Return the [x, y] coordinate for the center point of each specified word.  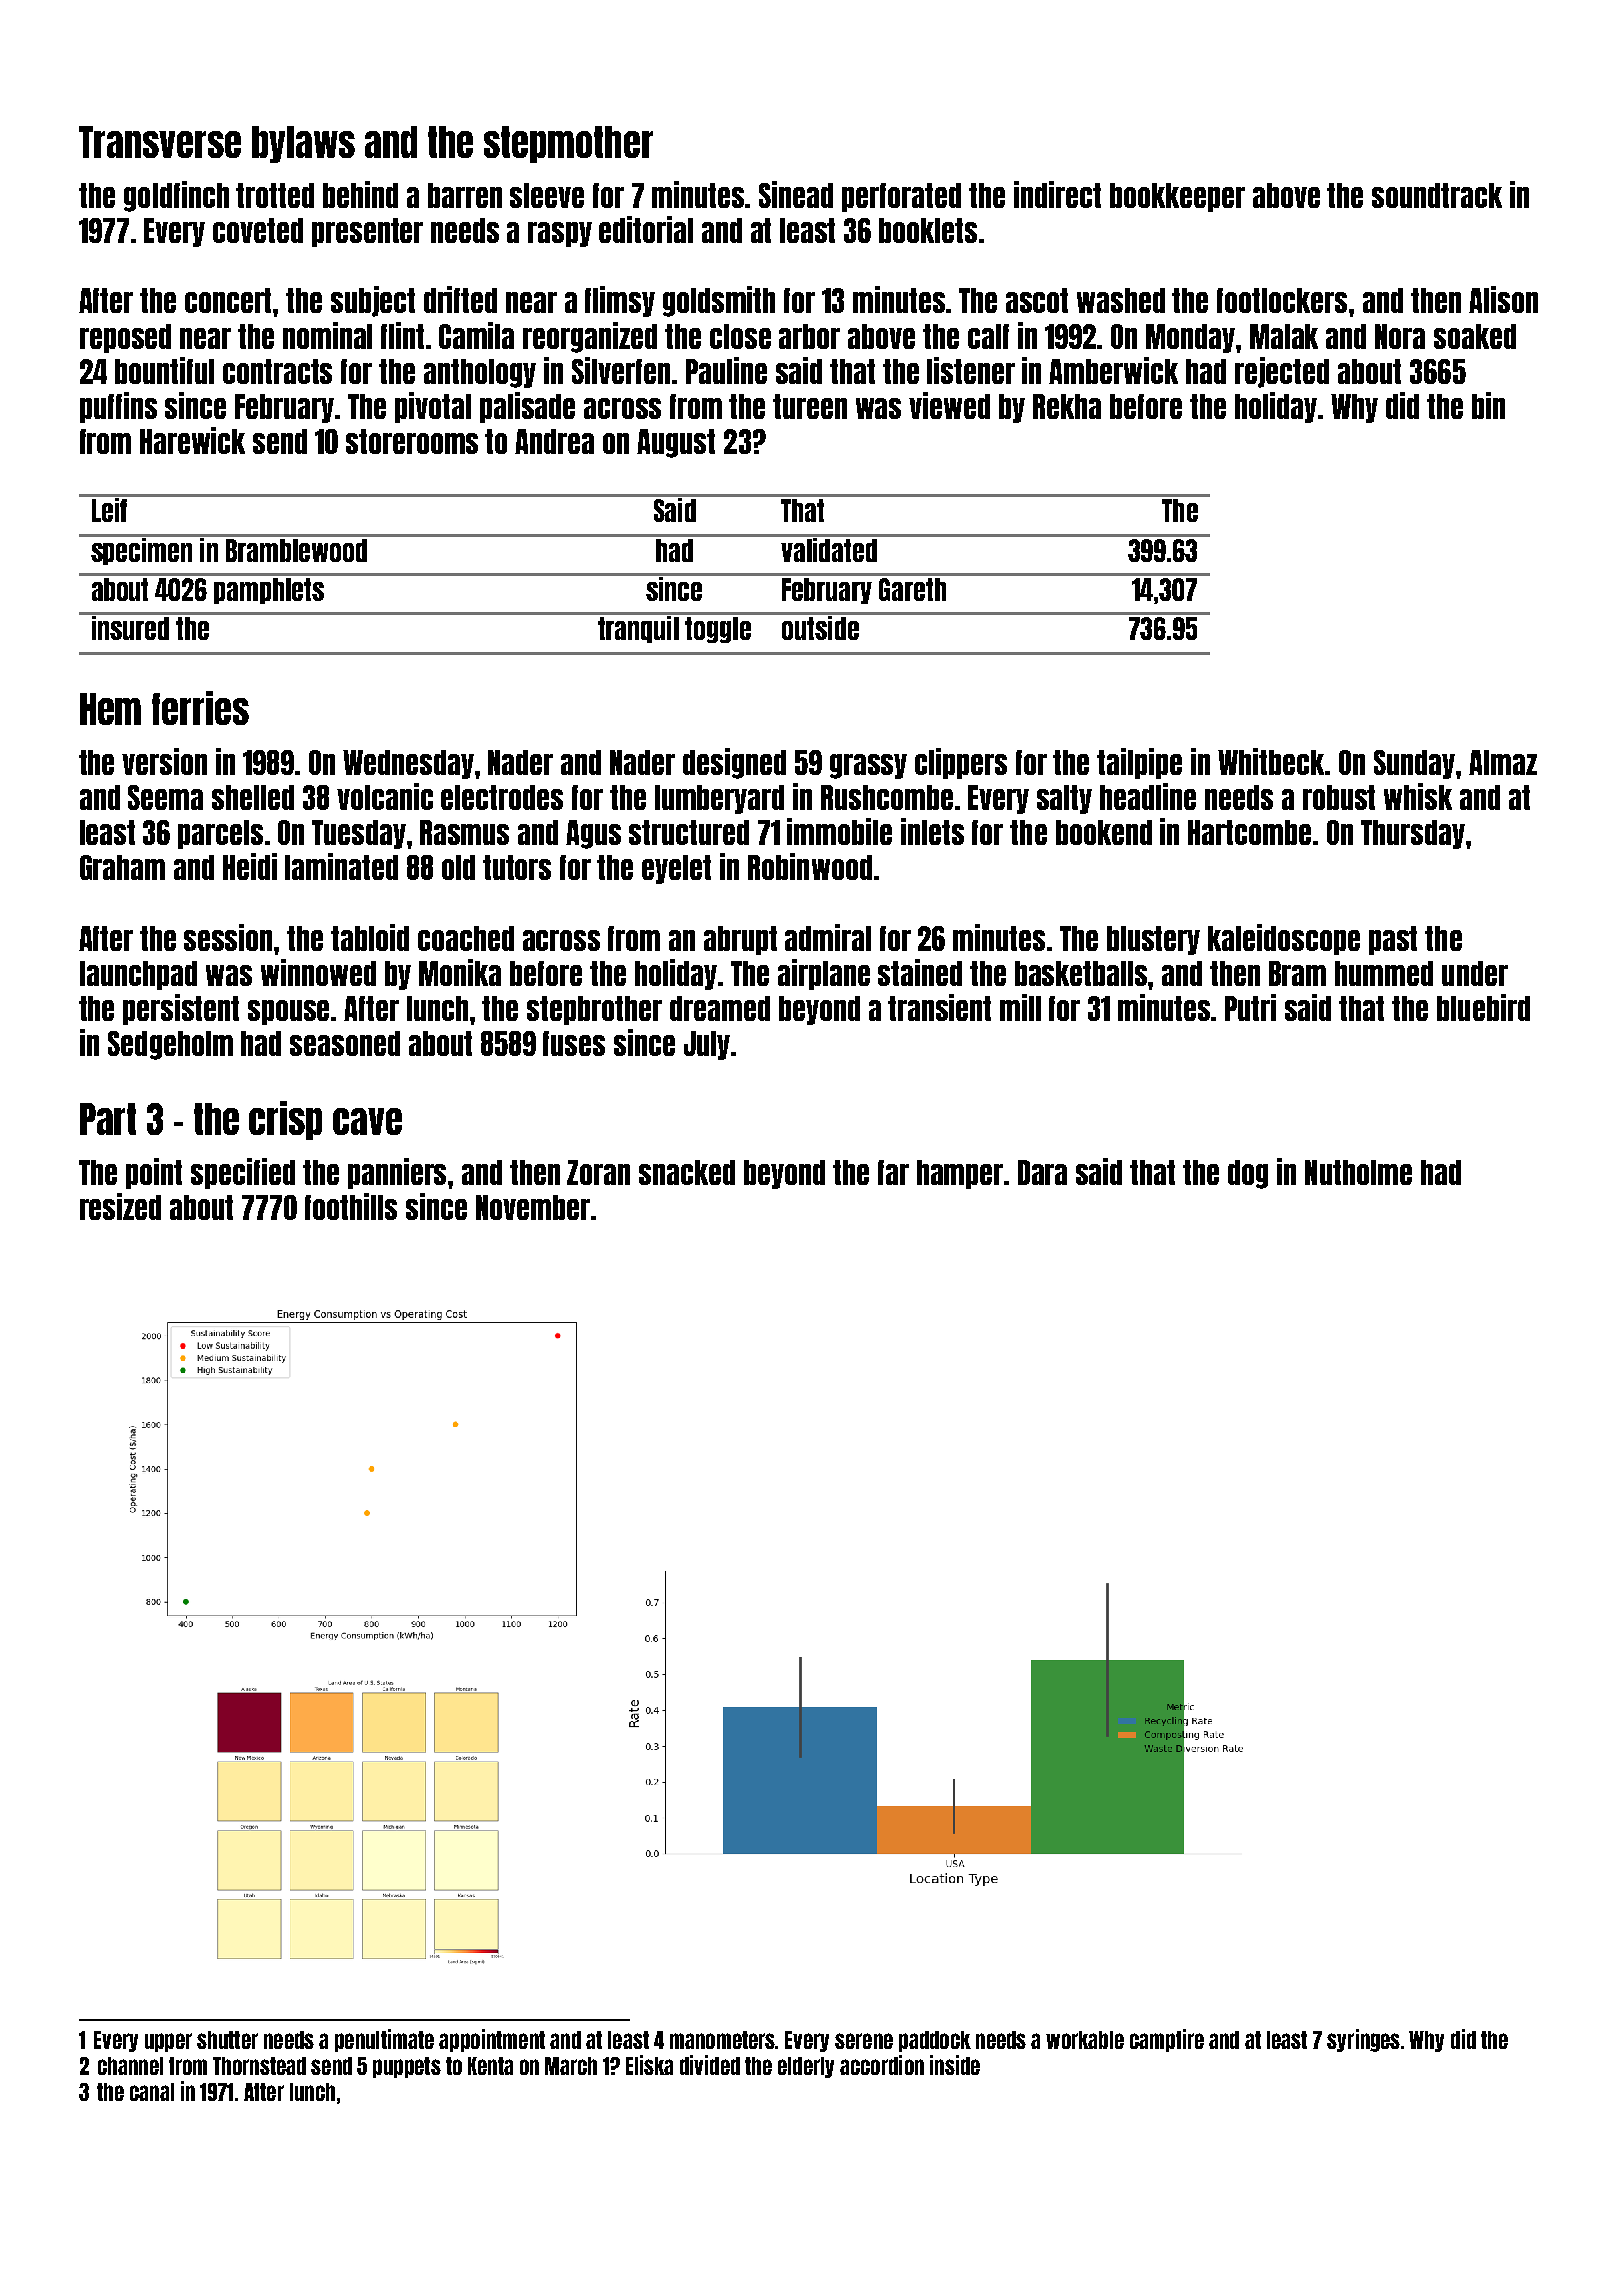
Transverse [160, 142]
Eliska [649, 2065]
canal [152, 2092]
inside [955, 2065]
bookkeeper [1177, 197]
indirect [1057, 194]
